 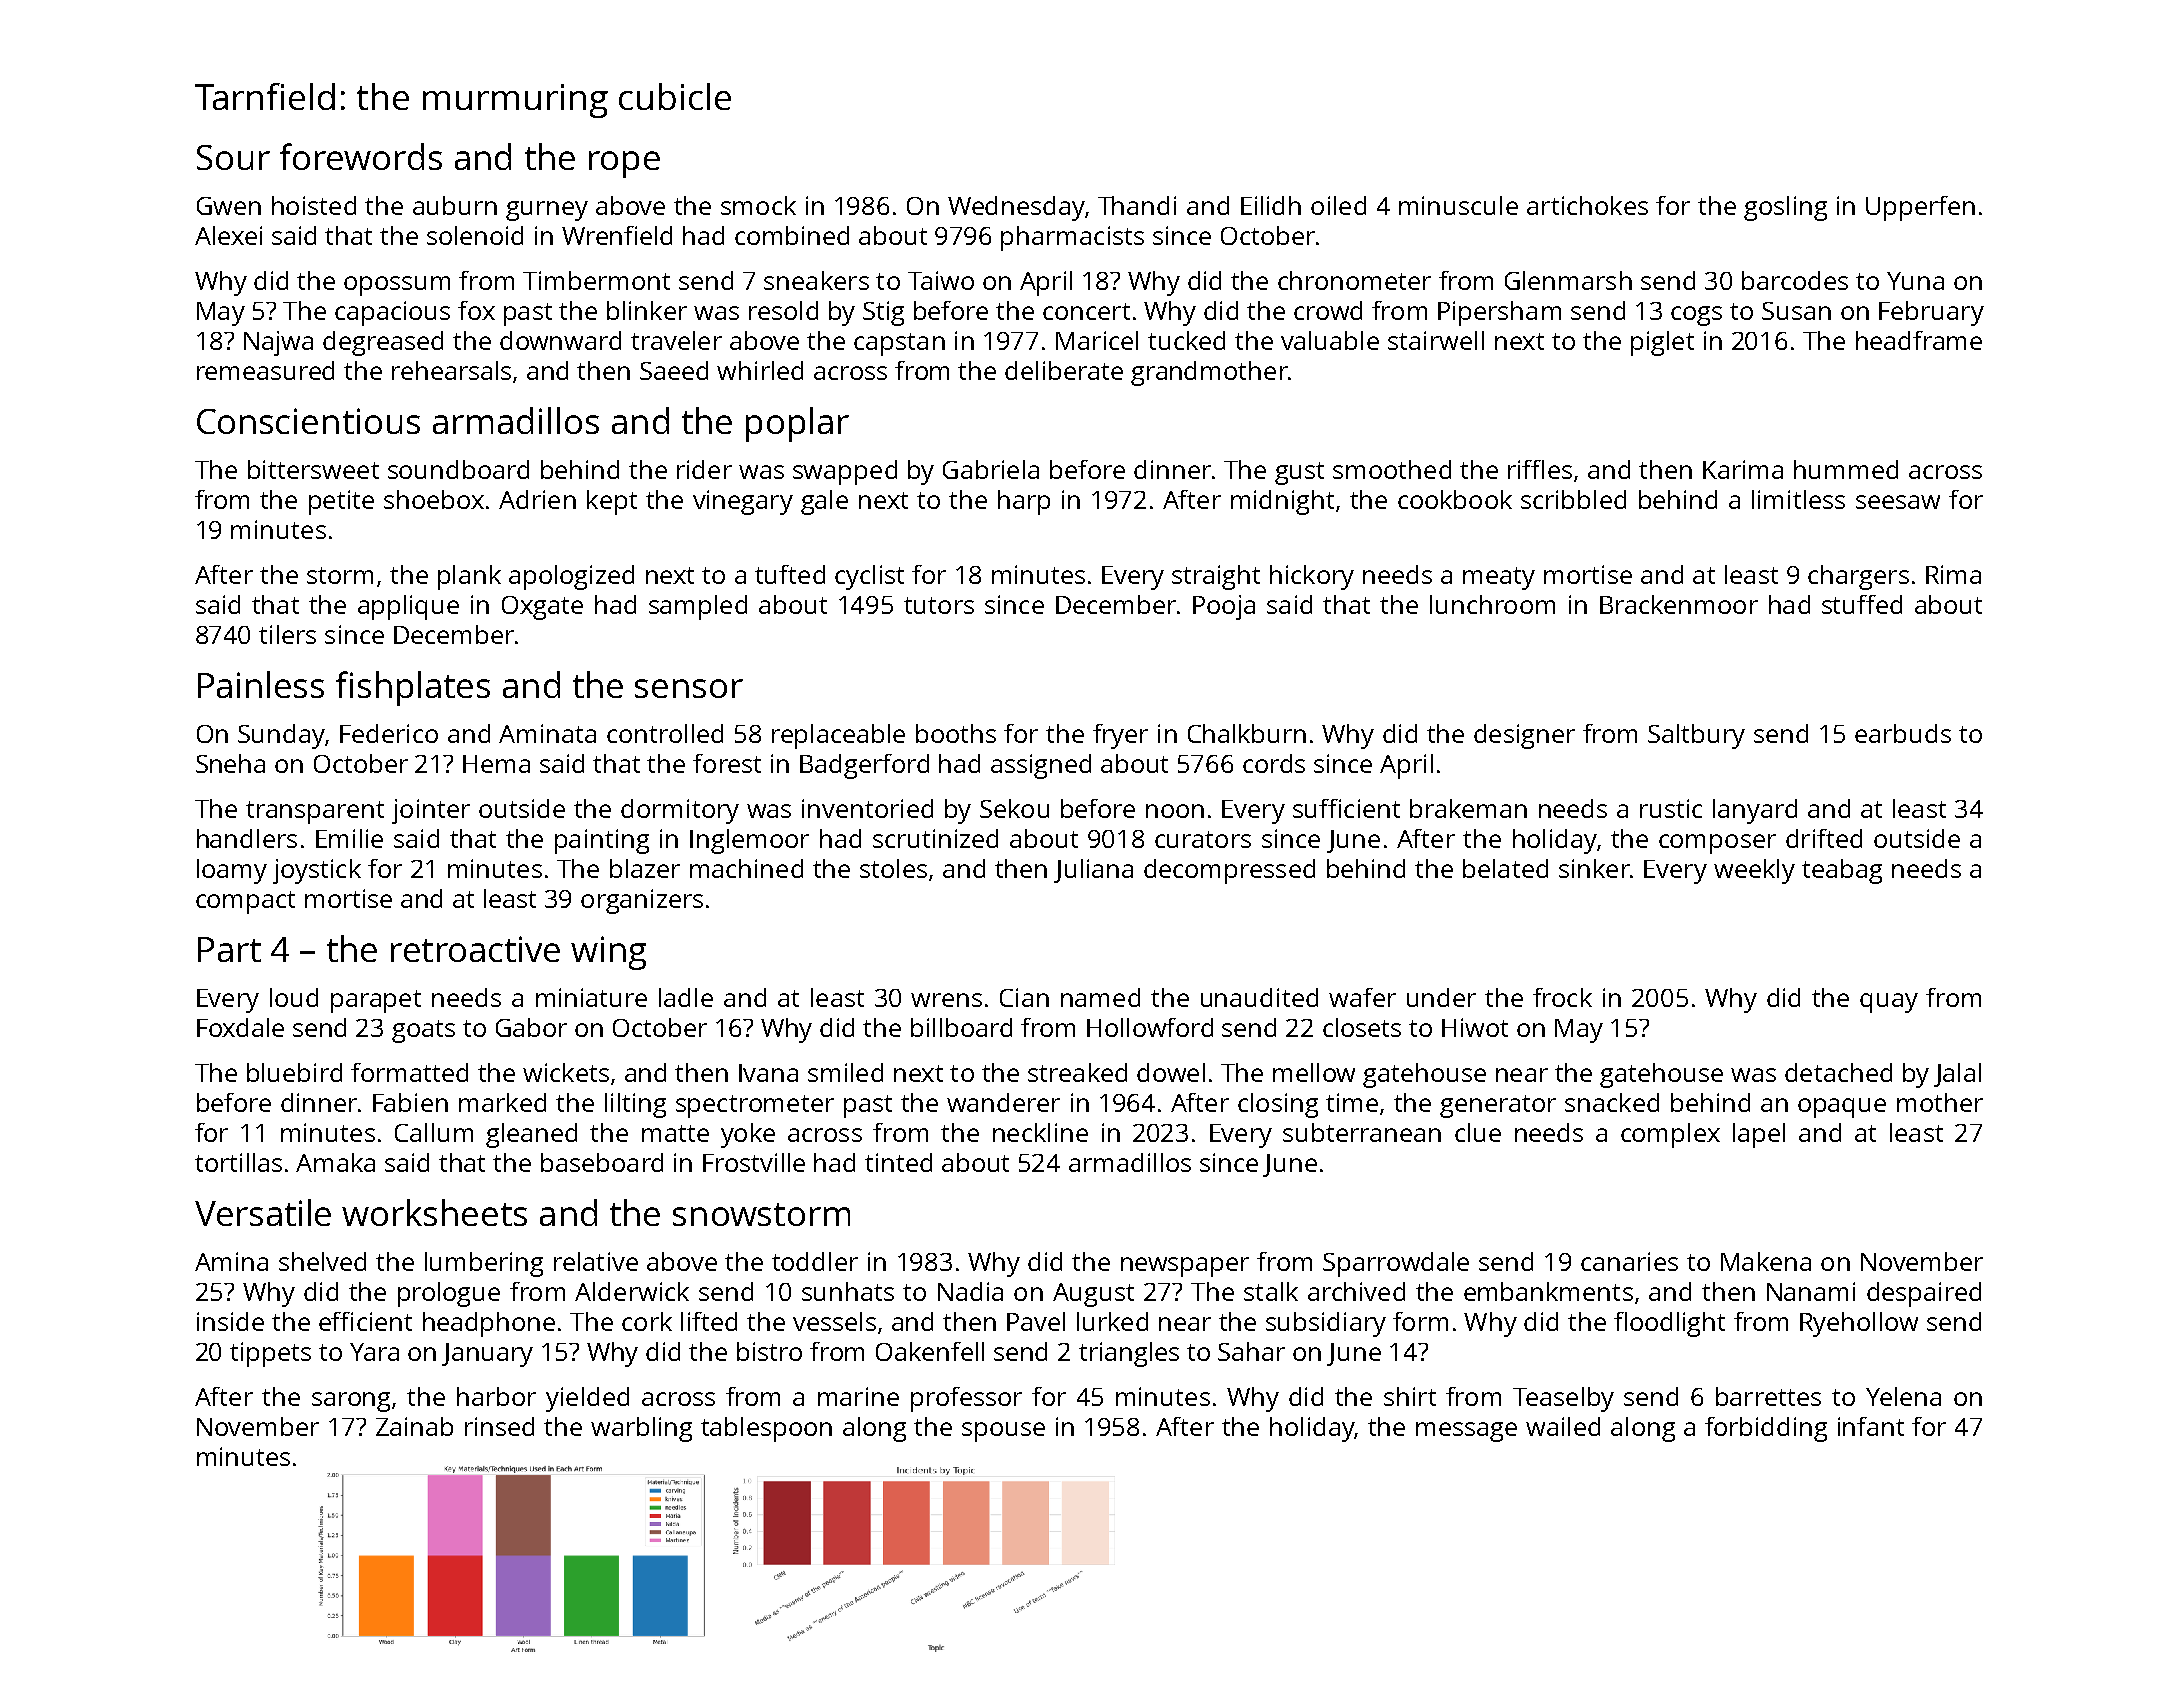 What do you see at coordinates (758, 205) in the screenshot?
I see `smock` at bounding box center [758, 205].
